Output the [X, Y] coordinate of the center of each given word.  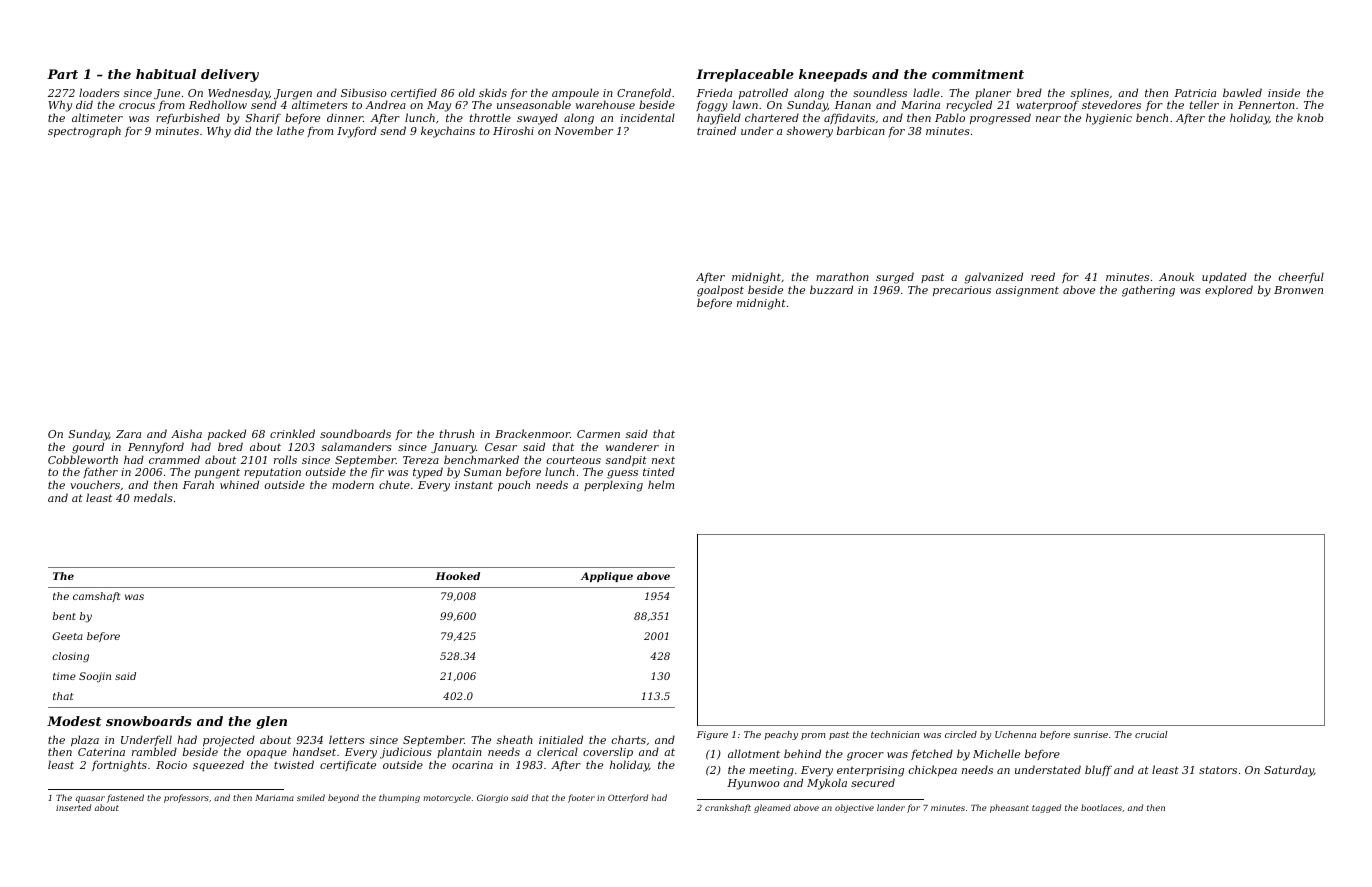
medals [153, 497]
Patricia [1195, 93]
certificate [348, 766]
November [584, 130]
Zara [128, 434]
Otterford [628, 798]
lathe [290, 130]
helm [661, 484]
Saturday [1289, 771]
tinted [659, 471]
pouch [514, 486]
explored [1229, 291]
